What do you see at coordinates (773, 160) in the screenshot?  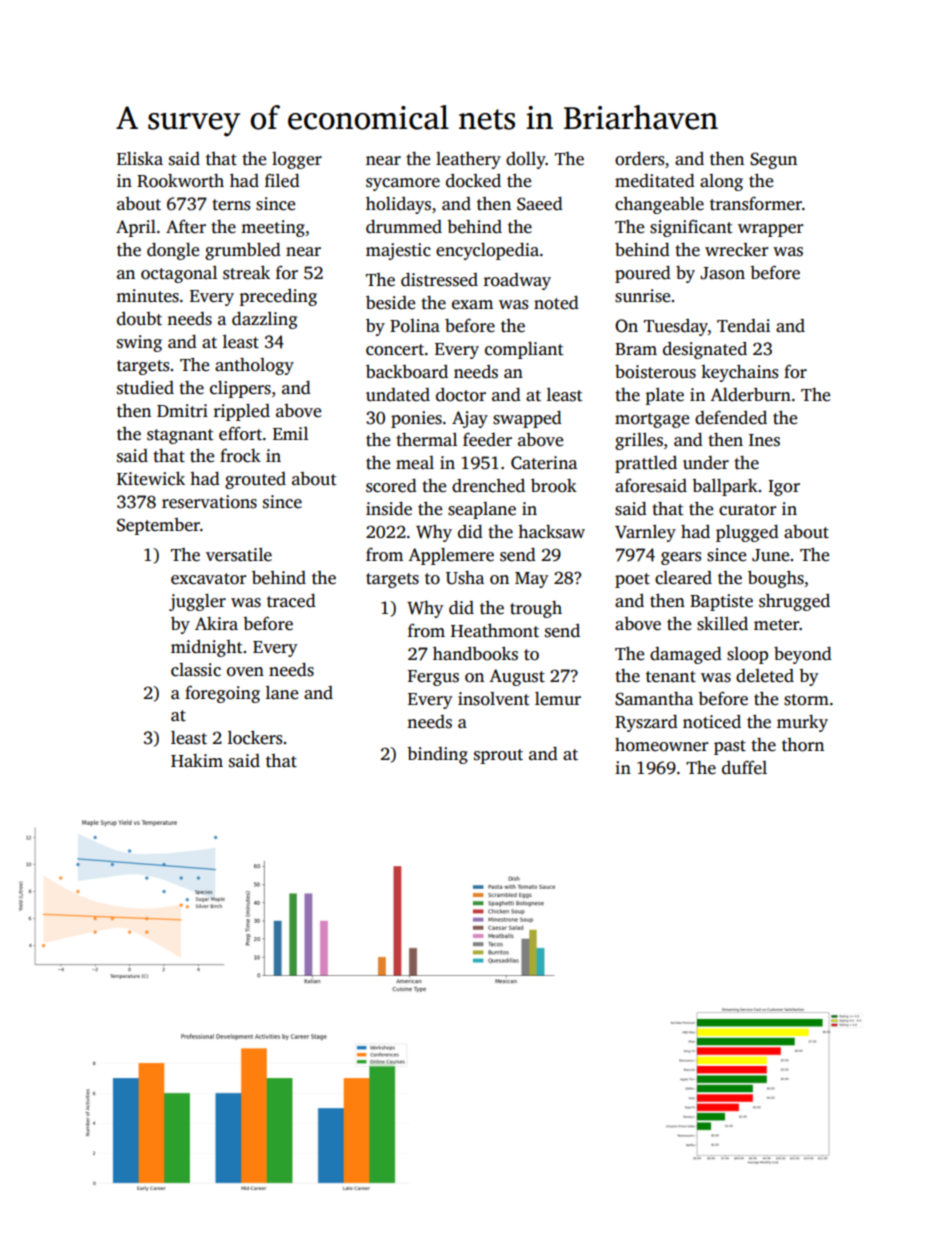 I see `Segun` at bounding box center [773, 160].
